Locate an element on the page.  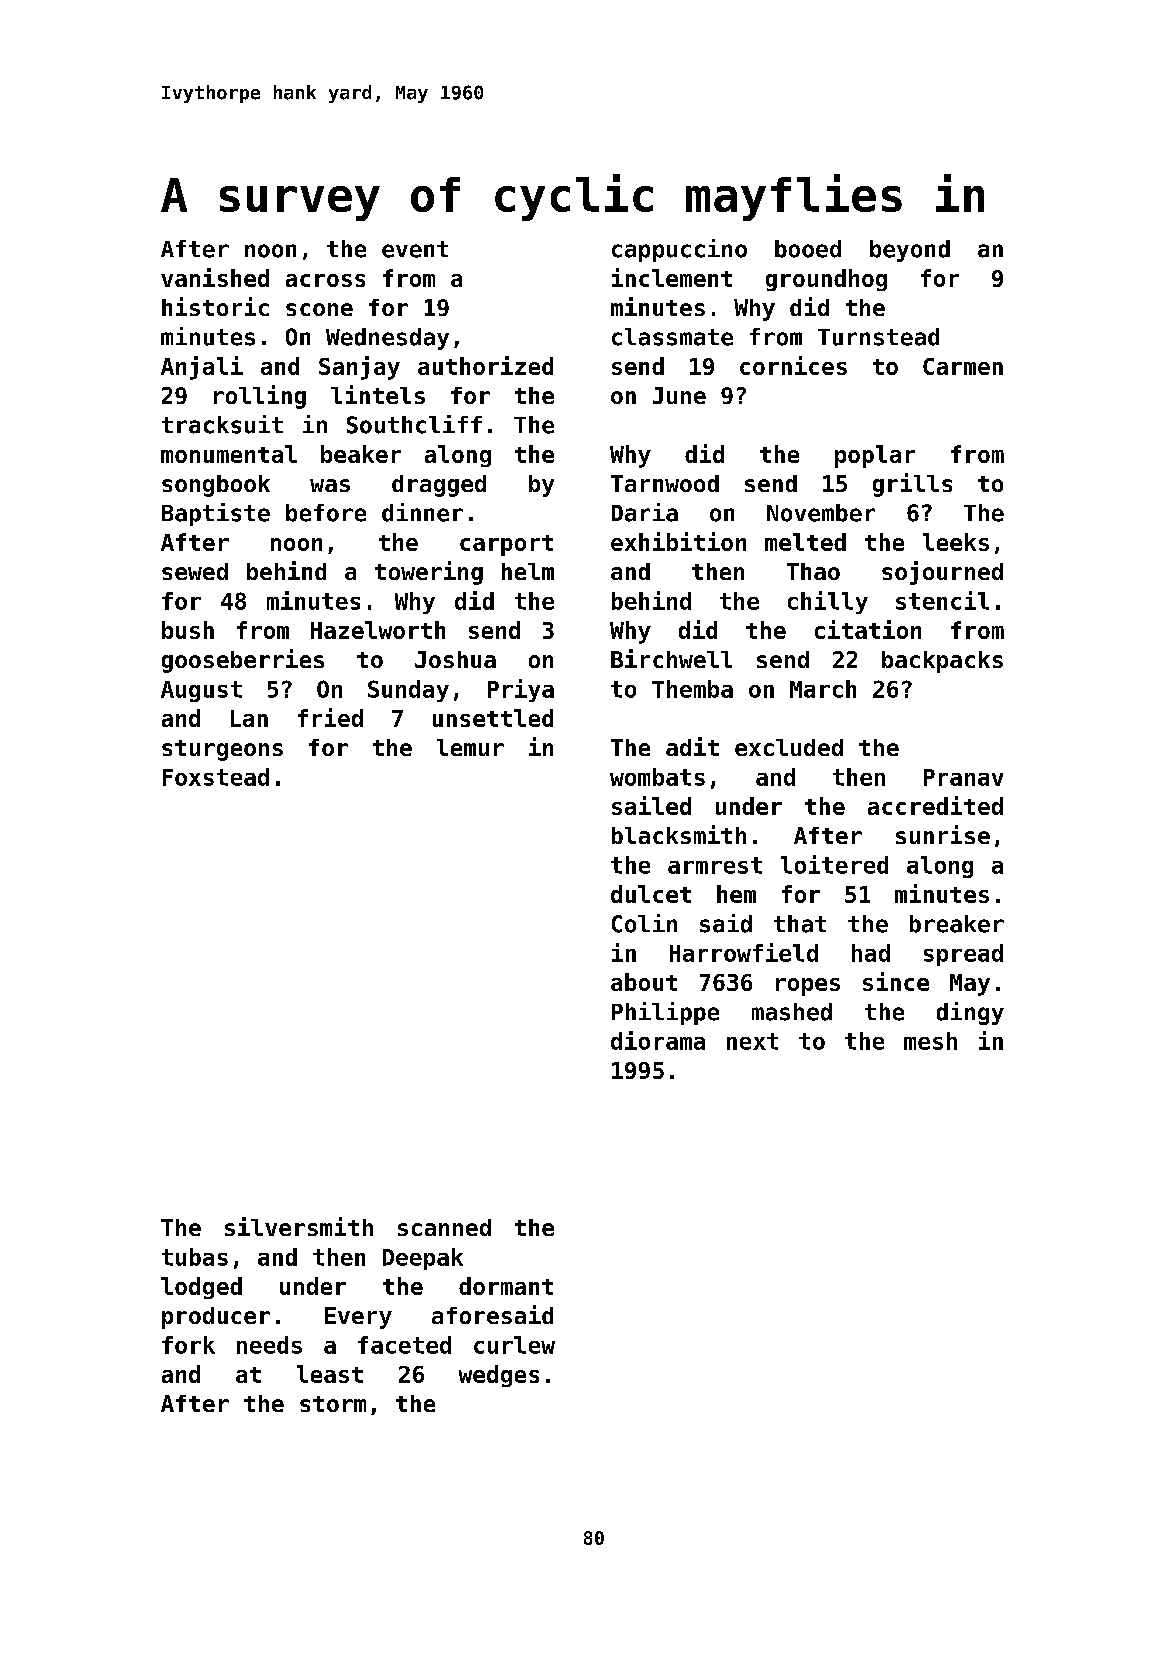
about is located at coordinates (644, 982).
